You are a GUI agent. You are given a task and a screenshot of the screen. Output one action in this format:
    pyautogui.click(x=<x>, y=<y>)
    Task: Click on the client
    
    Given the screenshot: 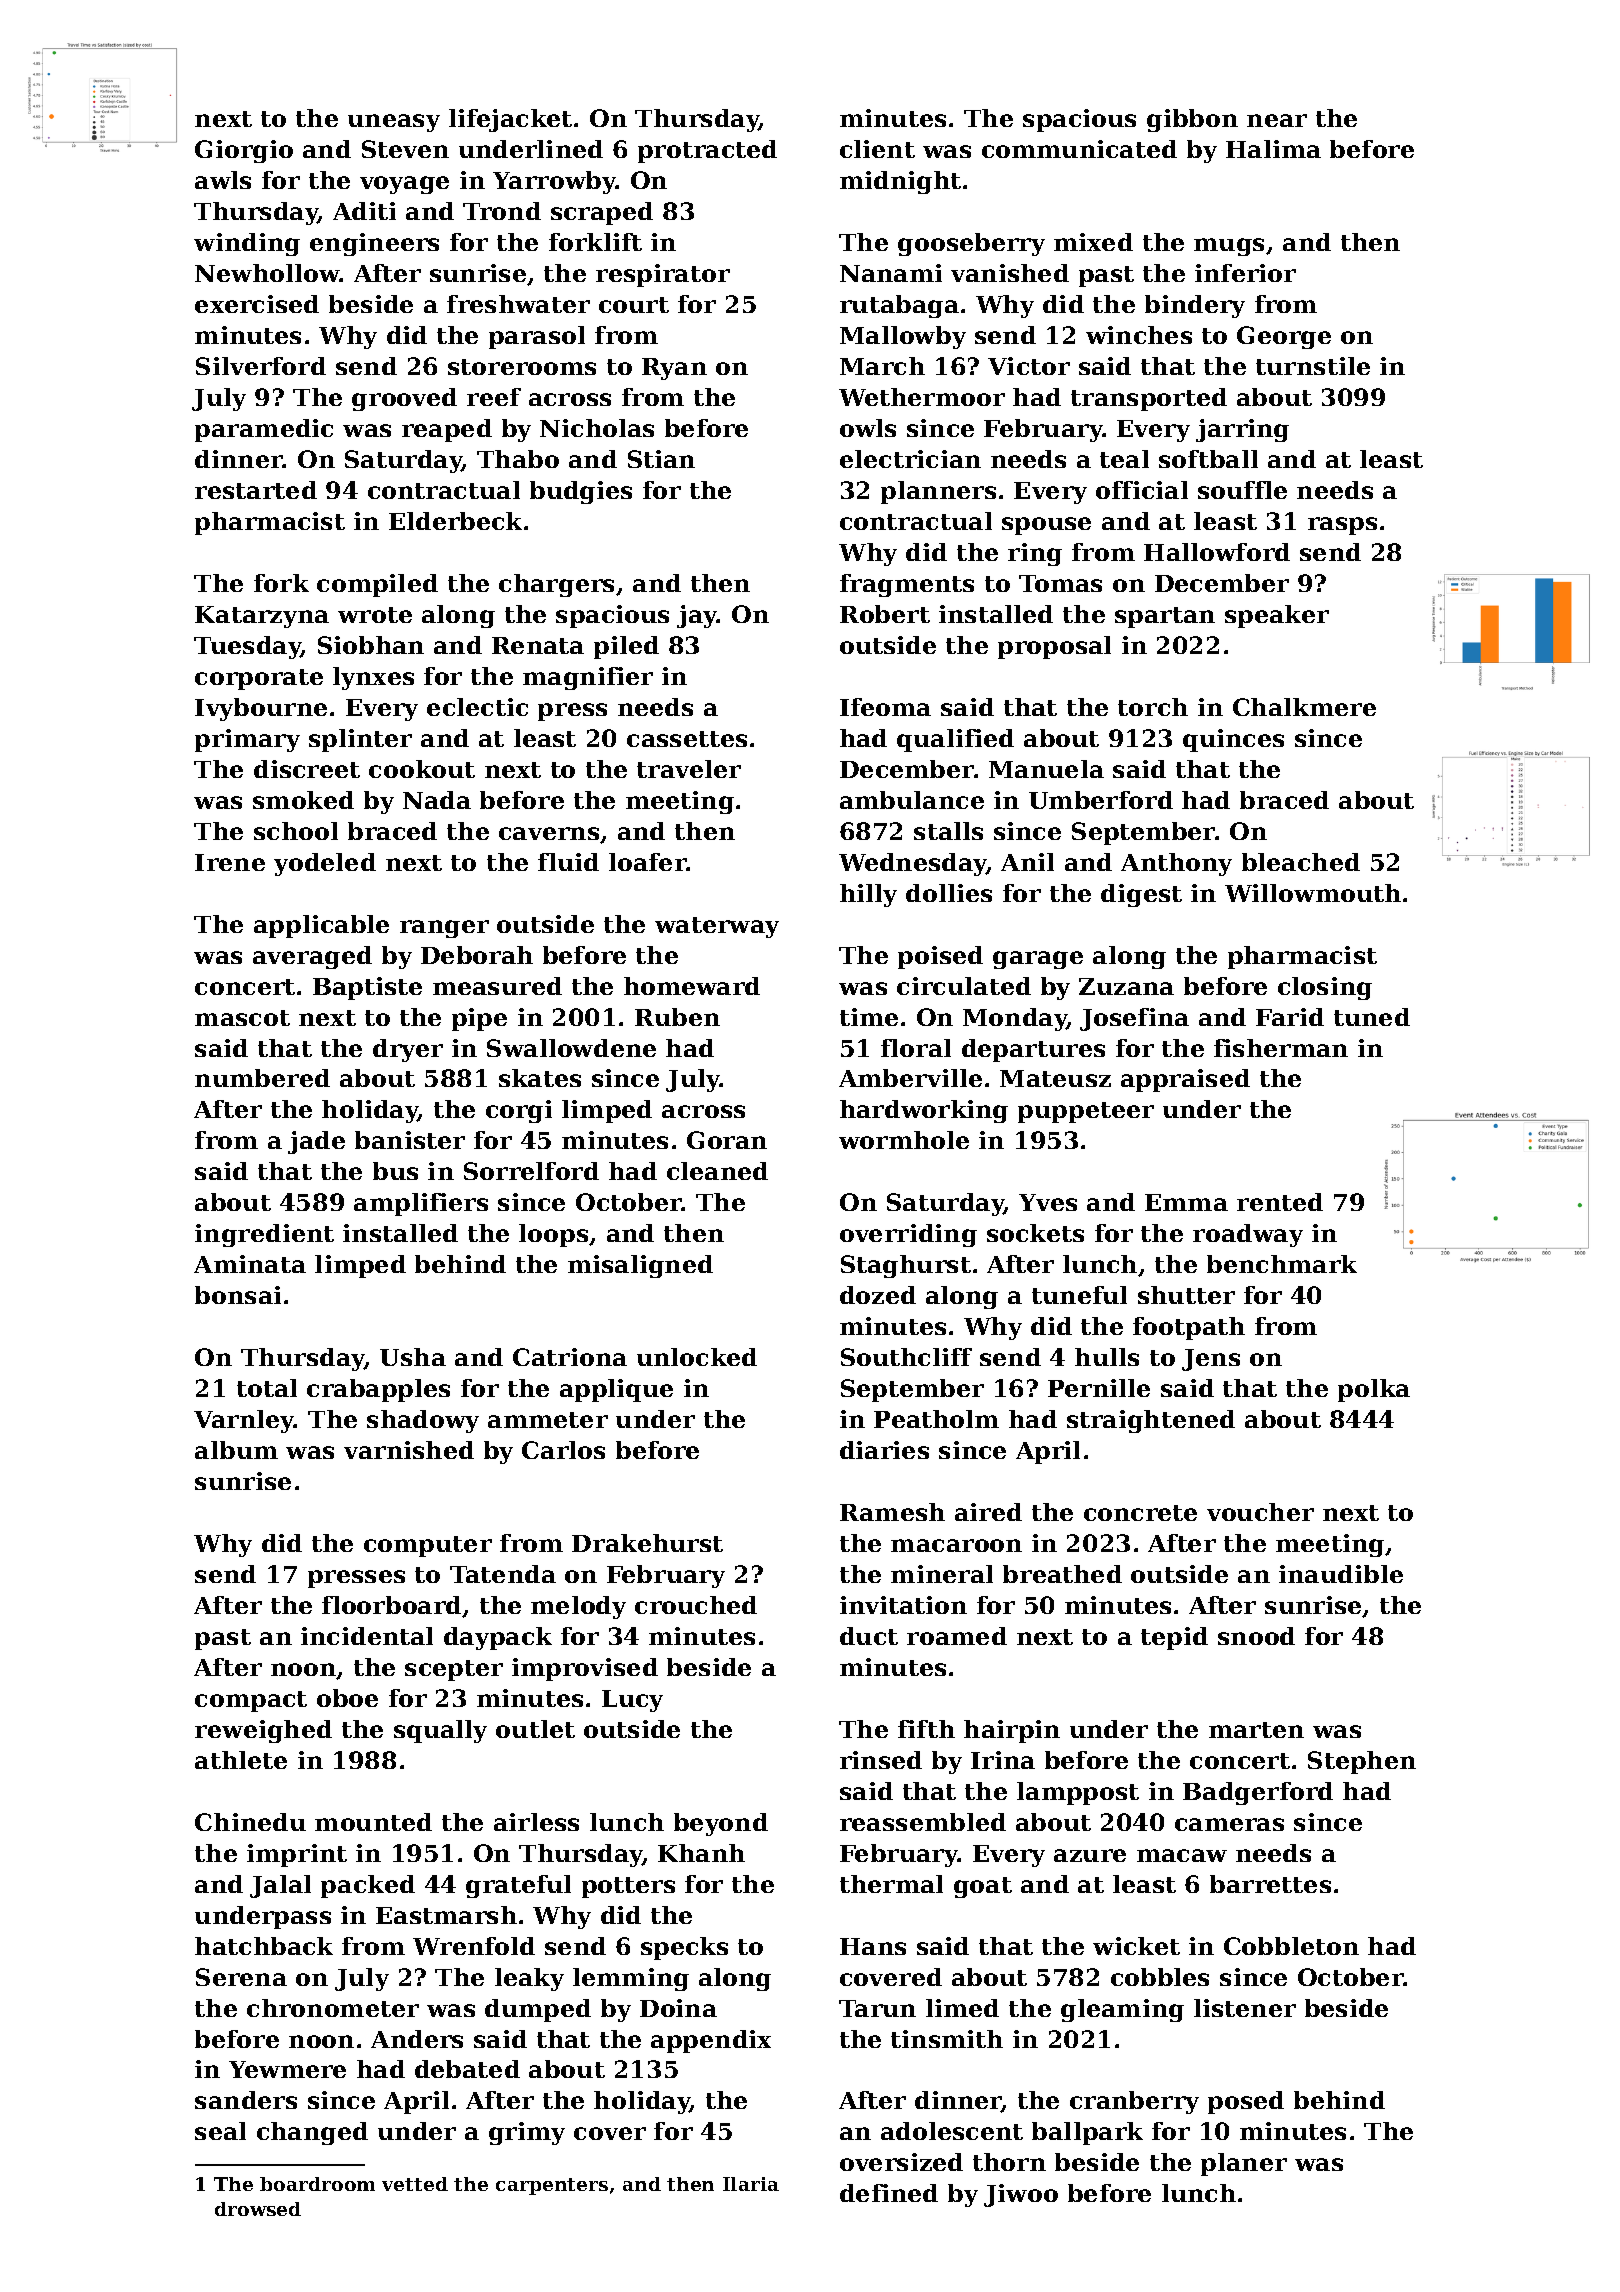 What is the action you would take?
    pyautogui.click(x=877, y=149)
